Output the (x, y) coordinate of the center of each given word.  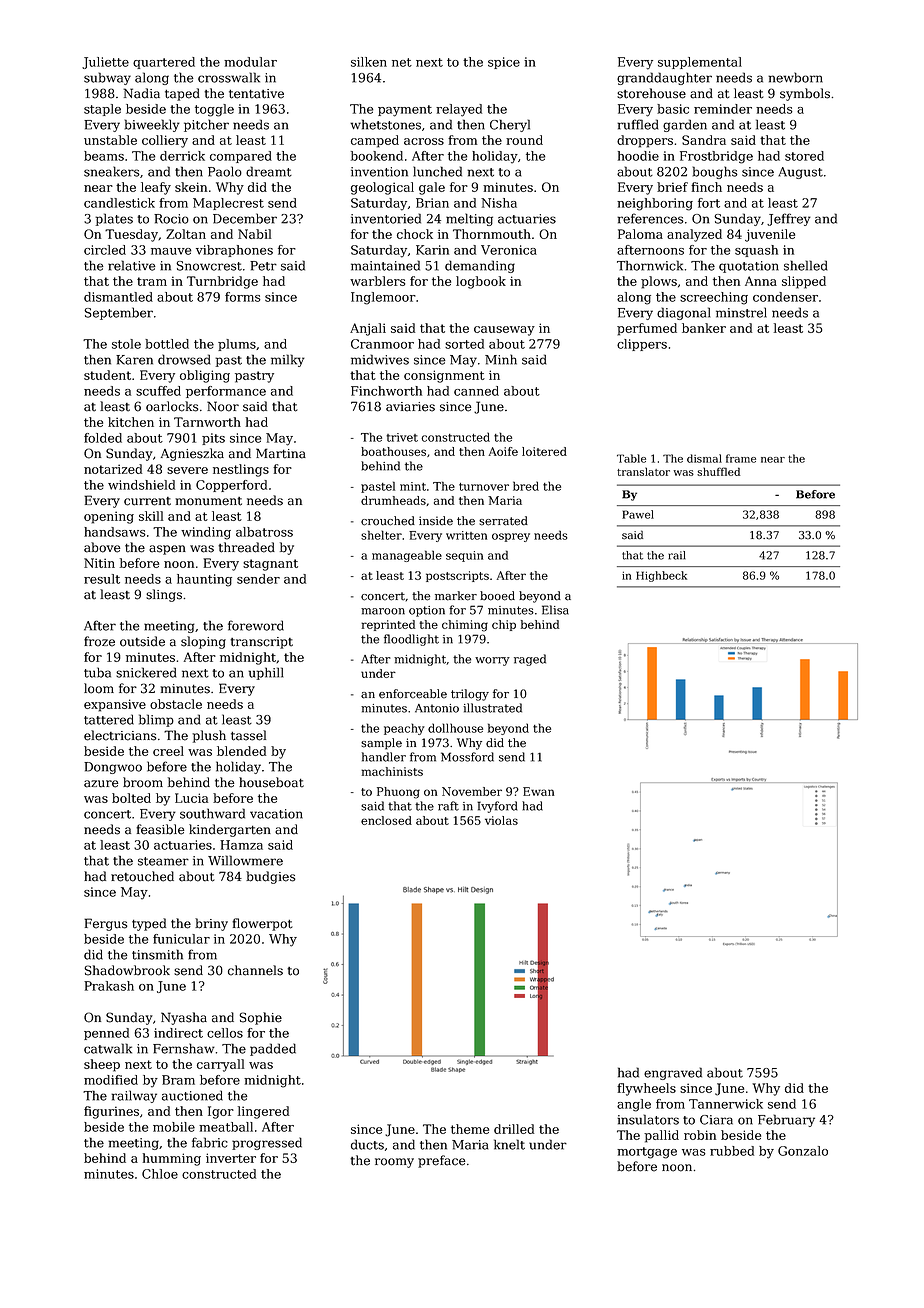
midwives (380, 359)
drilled (514, 1129)
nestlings (241, 470)
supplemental (700, 63)
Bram (178, 1080)
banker (704, 328)
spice (504, 63)
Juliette (105, 63)
